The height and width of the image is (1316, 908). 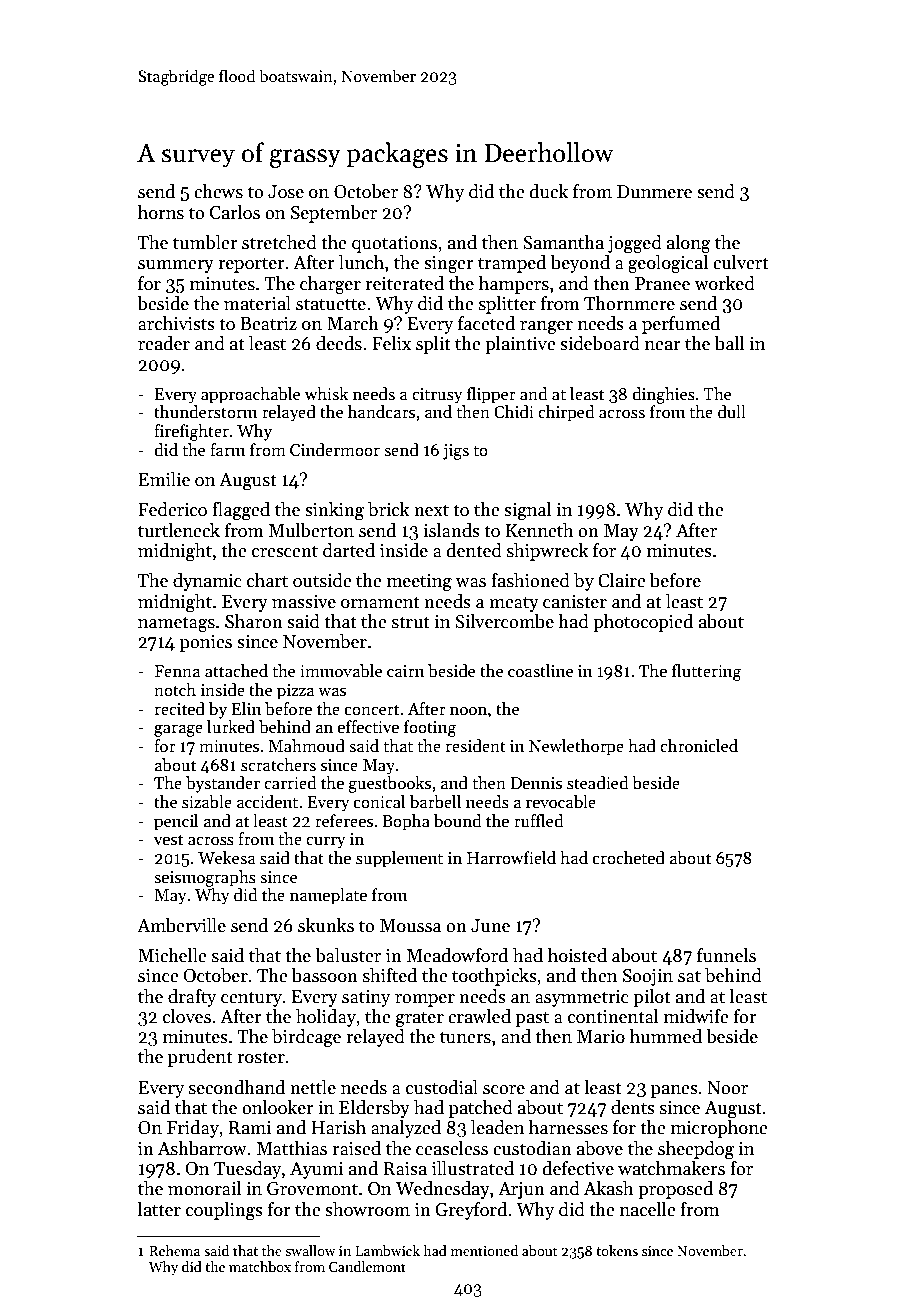 What do you see at coordinates (175, 690) in the image?
I see `notch` at bounding box center [175, 690].
